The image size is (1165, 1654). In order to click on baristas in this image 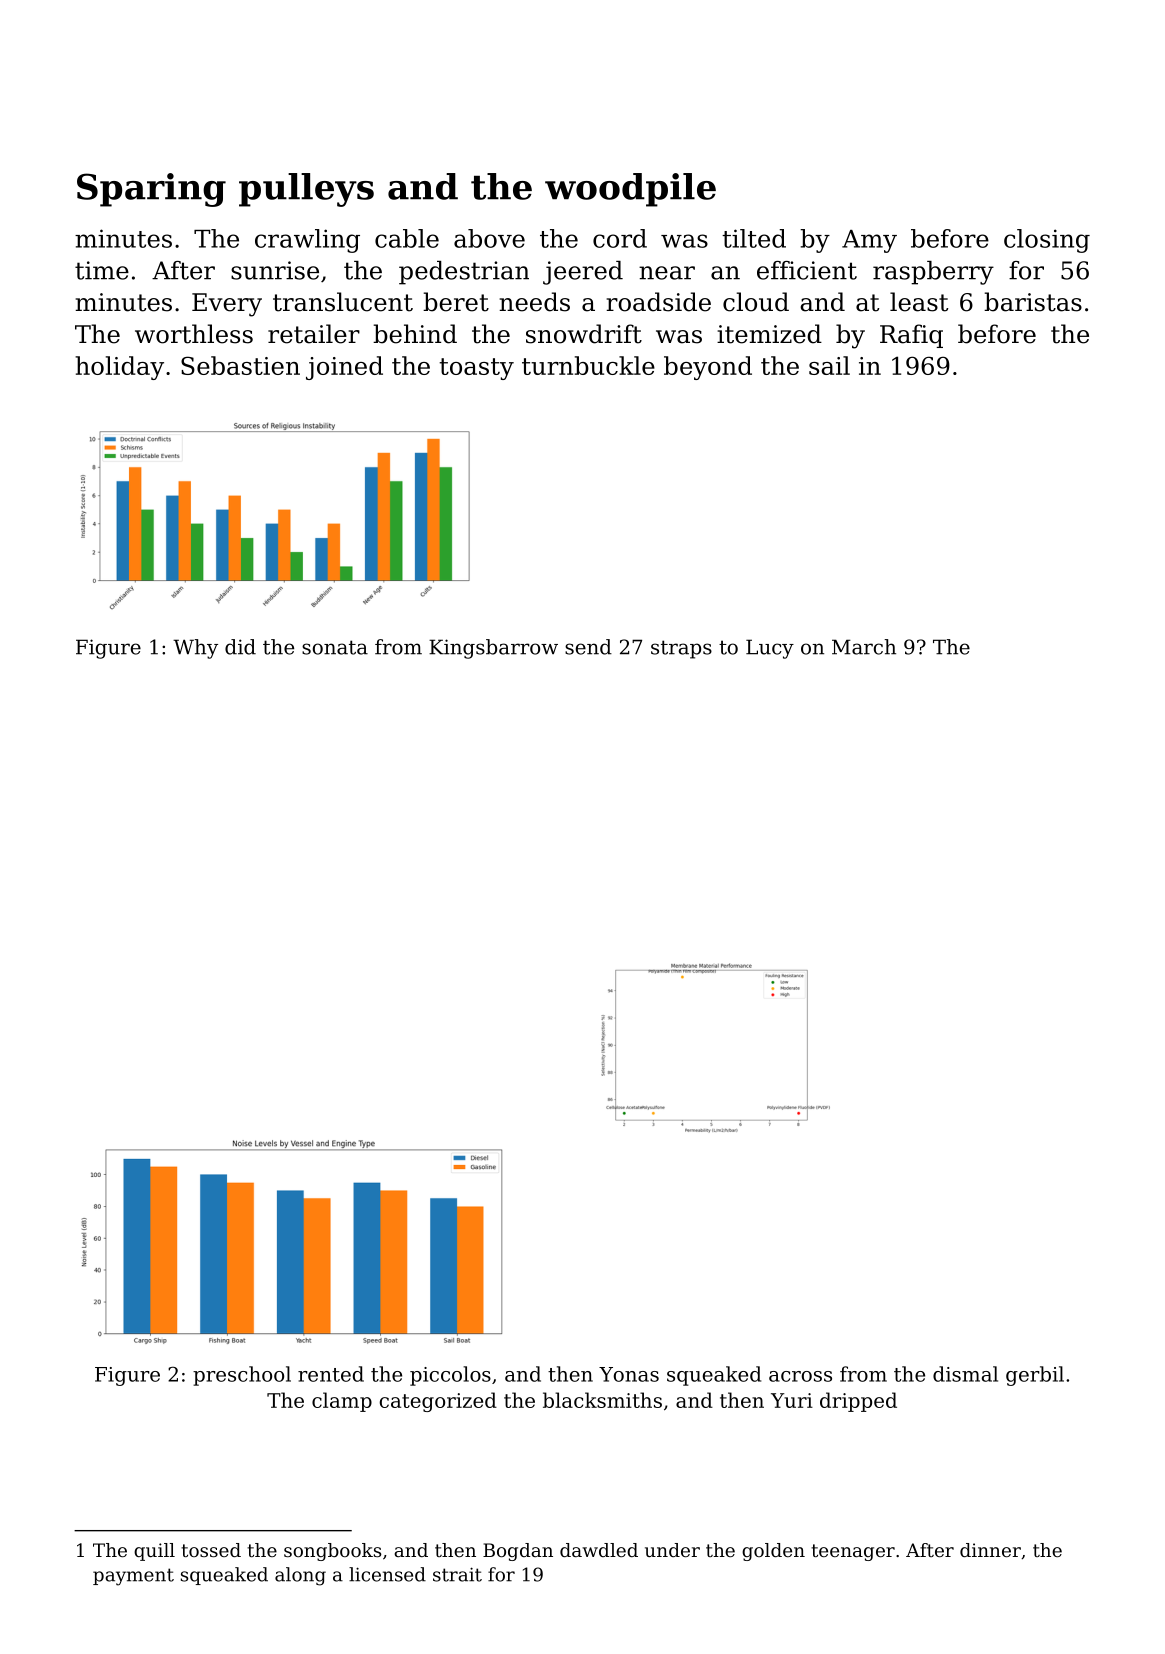, I will do `click(1033, 302)`.
